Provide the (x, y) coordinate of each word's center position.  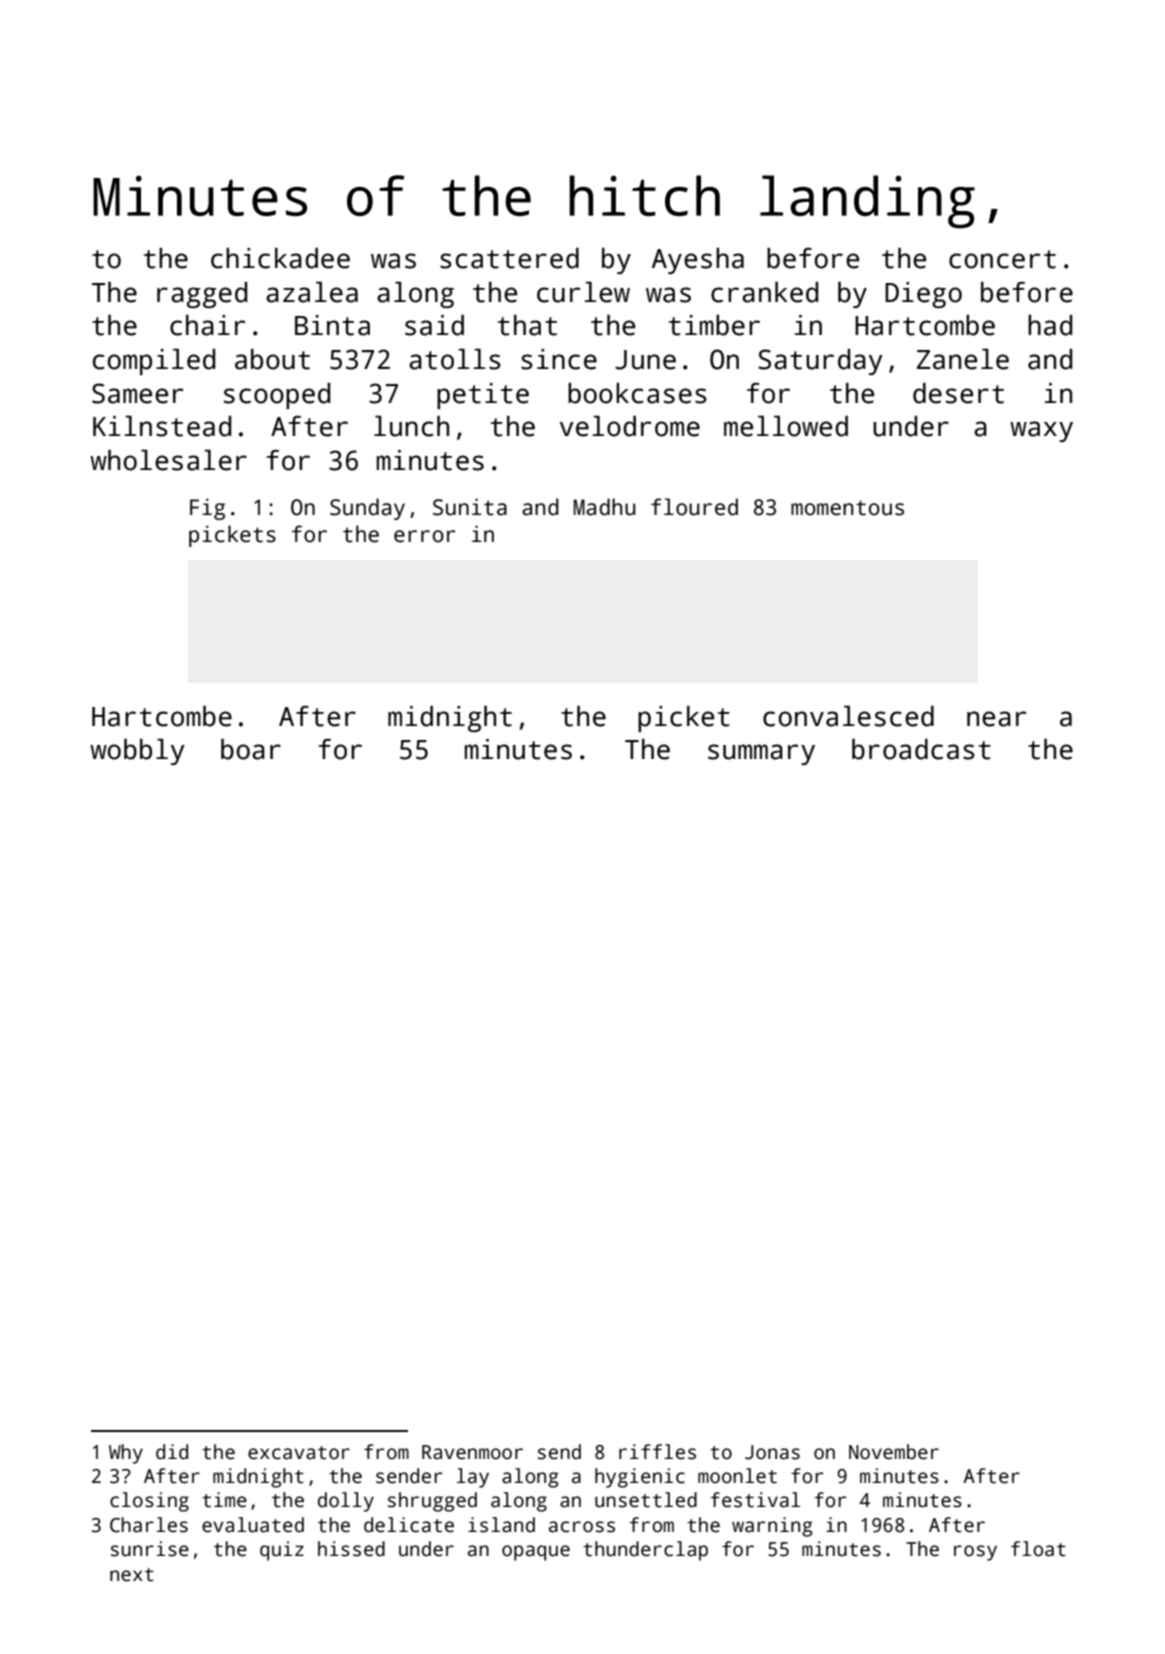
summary (761, 754)
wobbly (137, 752)
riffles (657, 1452)
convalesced (848, 716)
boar (251, 749)
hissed (351, 1549)
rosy (975, 1553)
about (272, 359)
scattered (509, 258)
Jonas (772, 1452)
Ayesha (698, 261)
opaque (536, 1553)
